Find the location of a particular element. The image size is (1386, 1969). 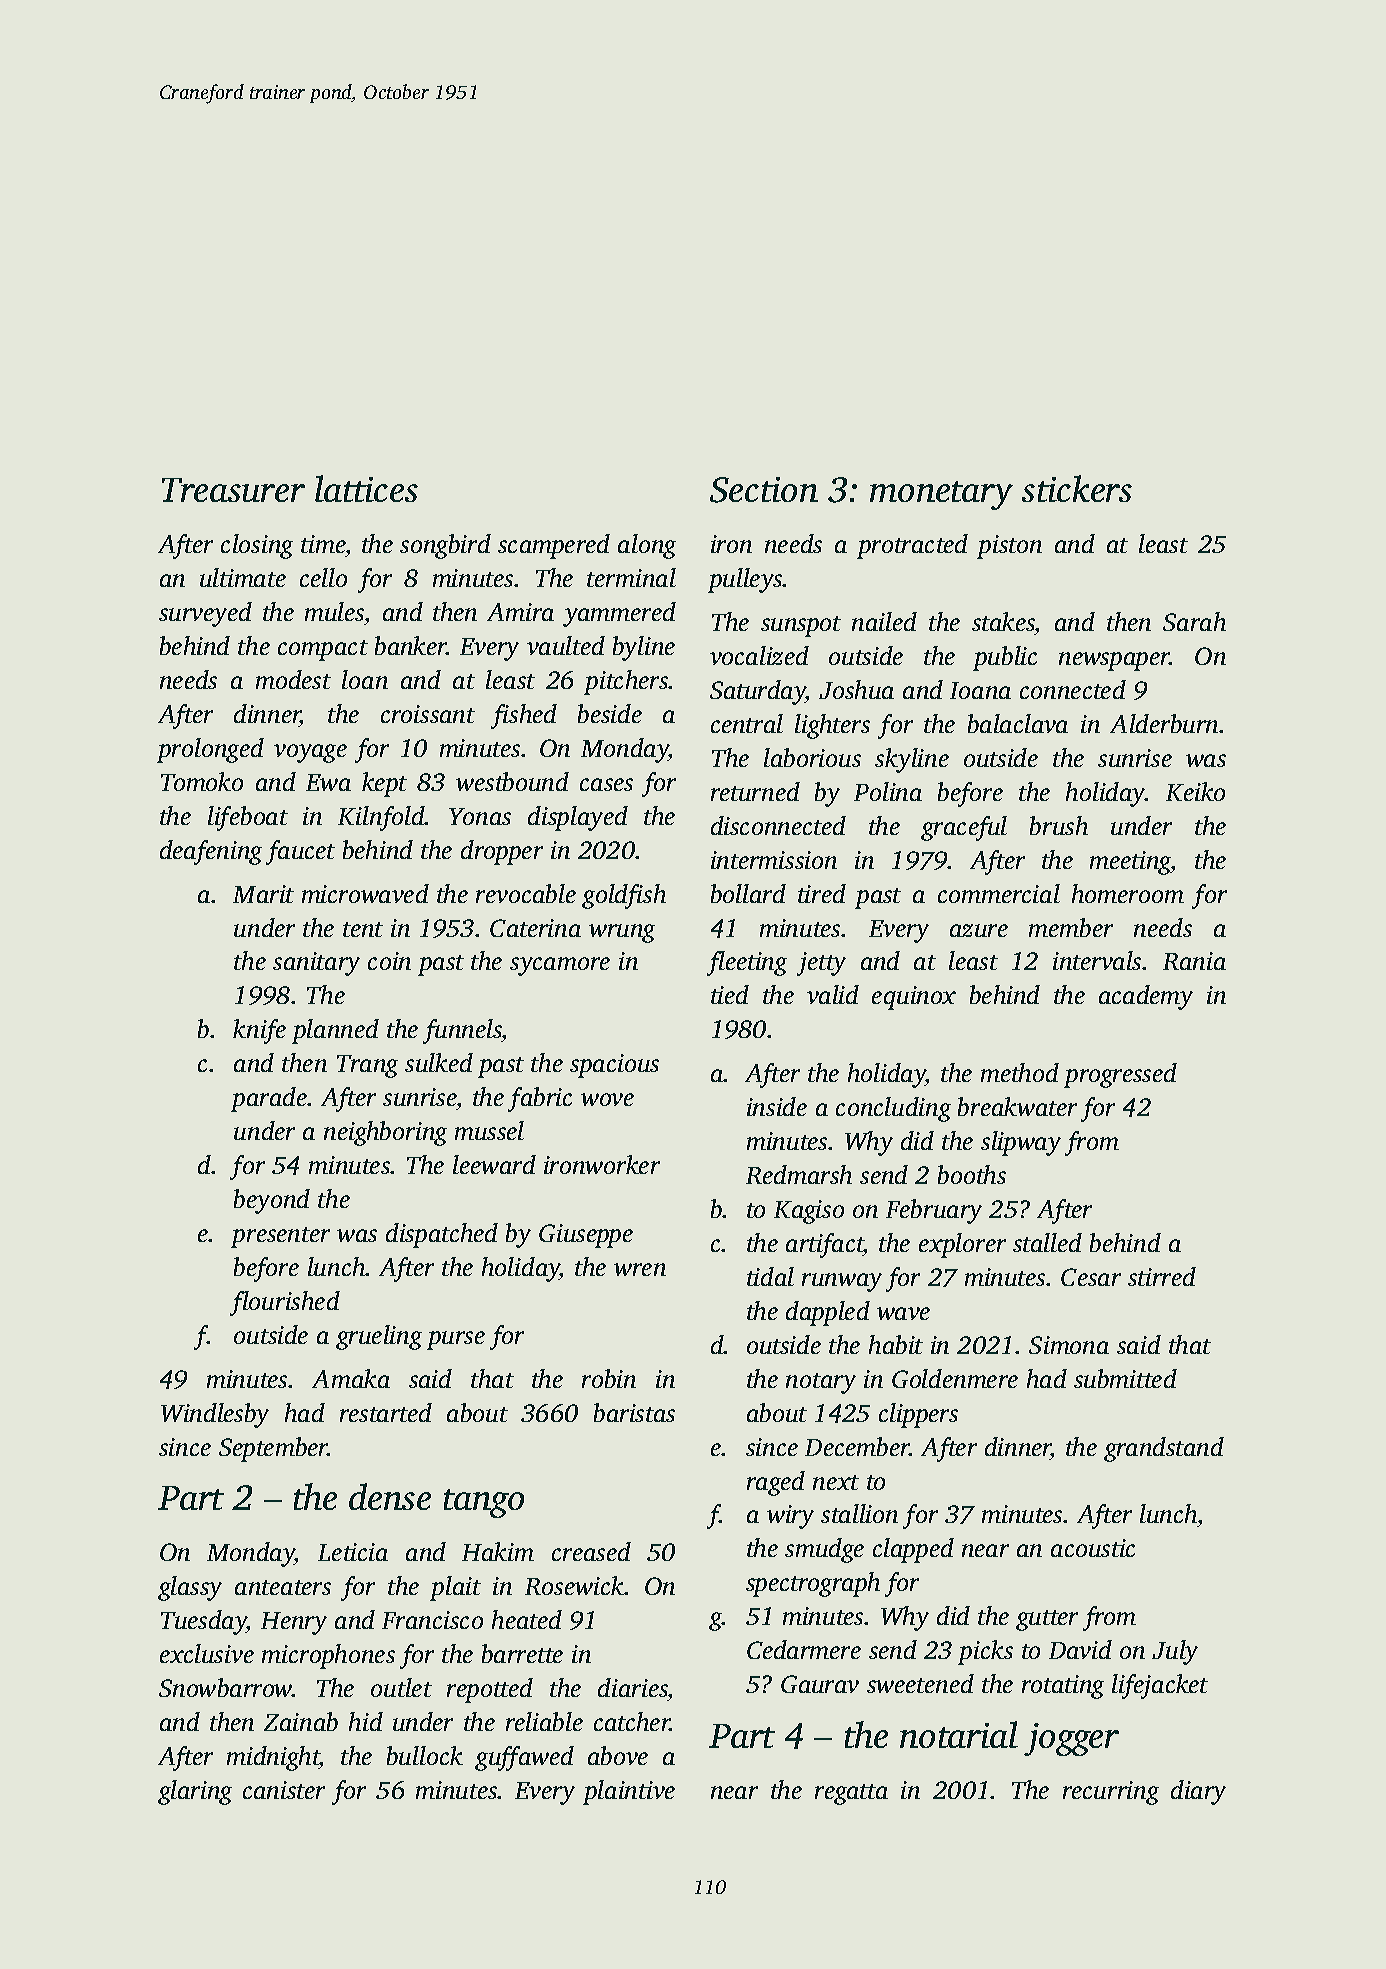

lattices is located at coordinates (366, 488).
